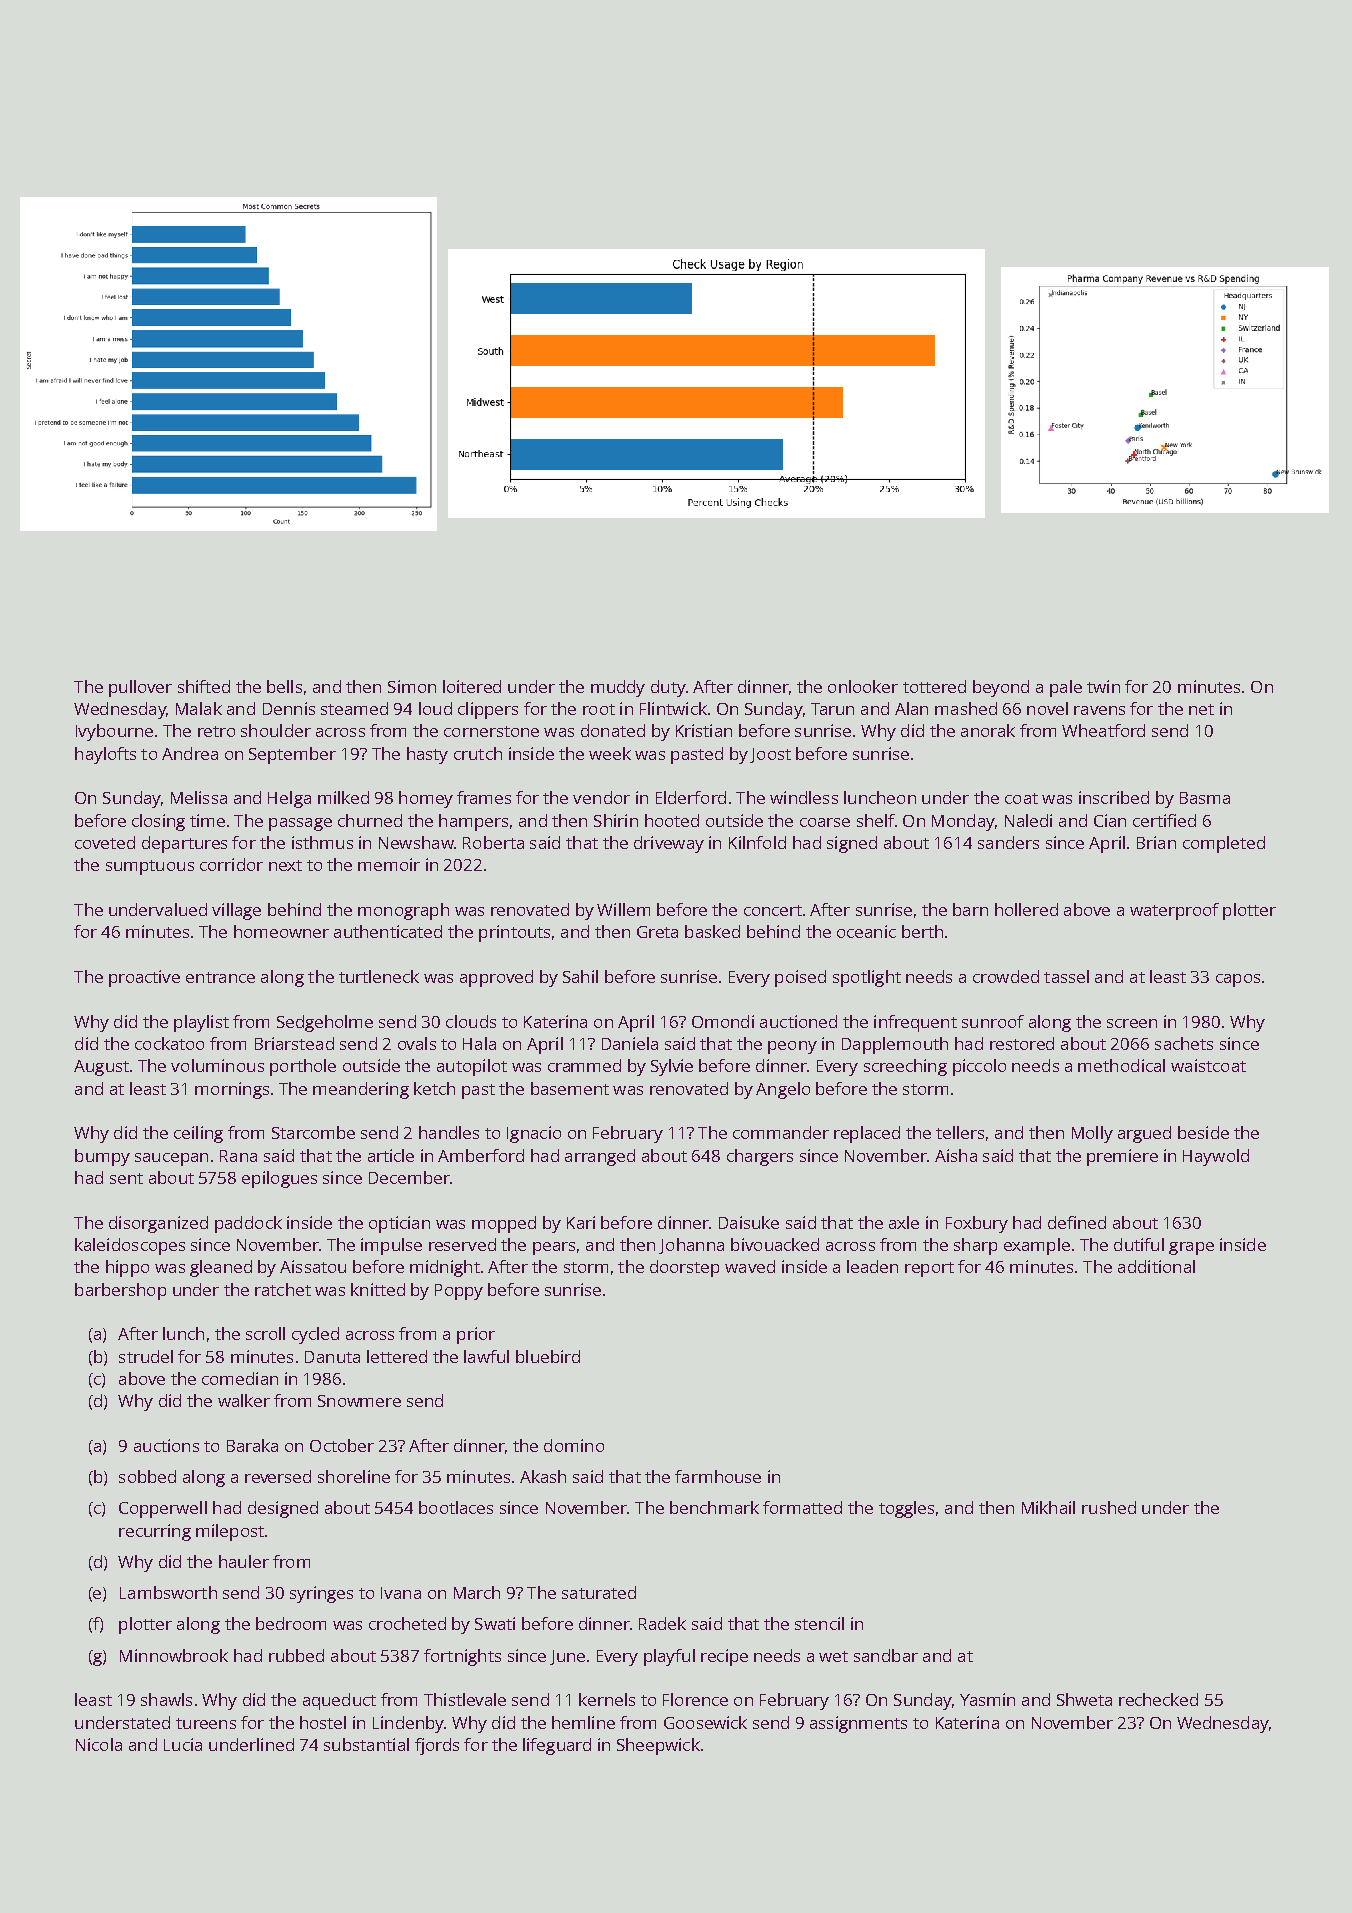 Image resolution: width=1352 pixels, height=1913 pixels. What do you see at coordinates (581, 1222) in the screenshot?
I see `Kari` at bounding box center [581, 1222].
